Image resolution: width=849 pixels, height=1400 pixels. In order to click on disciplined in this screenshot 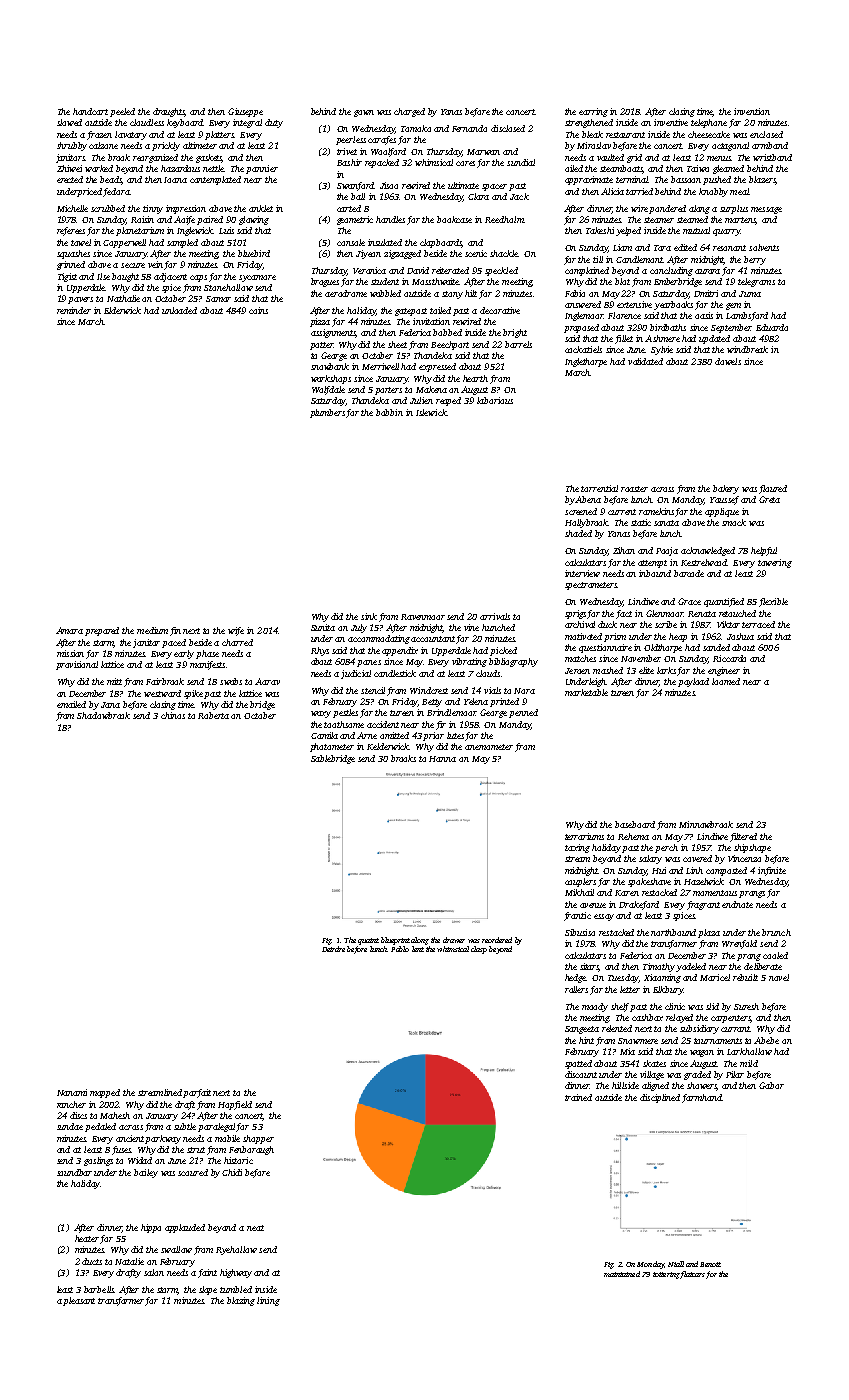, I will do `click(660, 1098)`.
